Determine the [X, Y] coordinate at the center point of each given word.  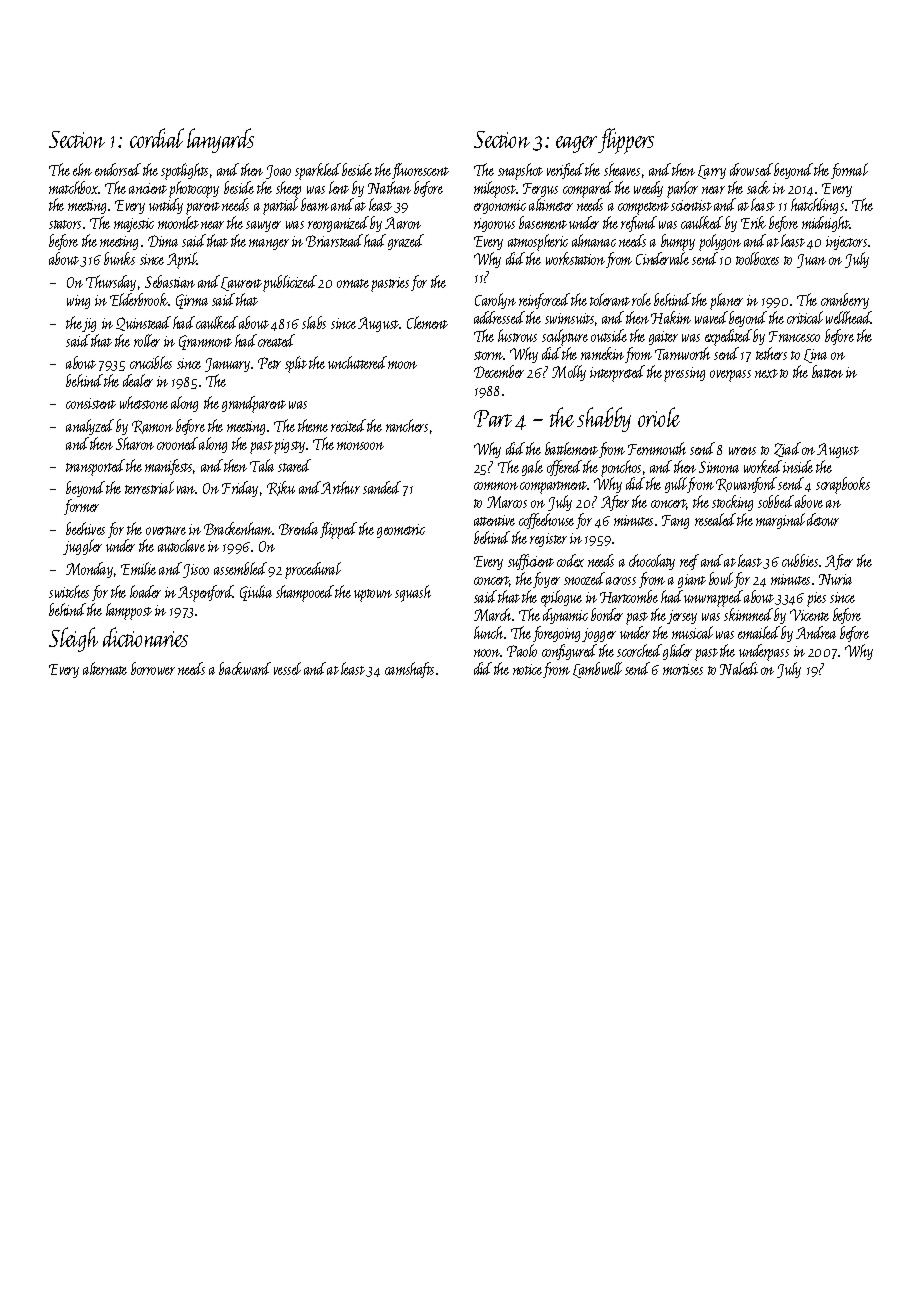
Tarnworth [682, 353]
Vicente [809, 615]
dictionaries [145, 637]
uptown [373, 595]
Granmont [205, 342]
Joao [278, 172]
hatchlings [817, 206]
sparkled [318, 171]
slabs [314, 322]
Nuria [835, 579]
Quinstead [143, 323]
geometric [401, 531]
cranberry [845, 301]
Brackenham [238, 528]
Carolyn [495, 301]
